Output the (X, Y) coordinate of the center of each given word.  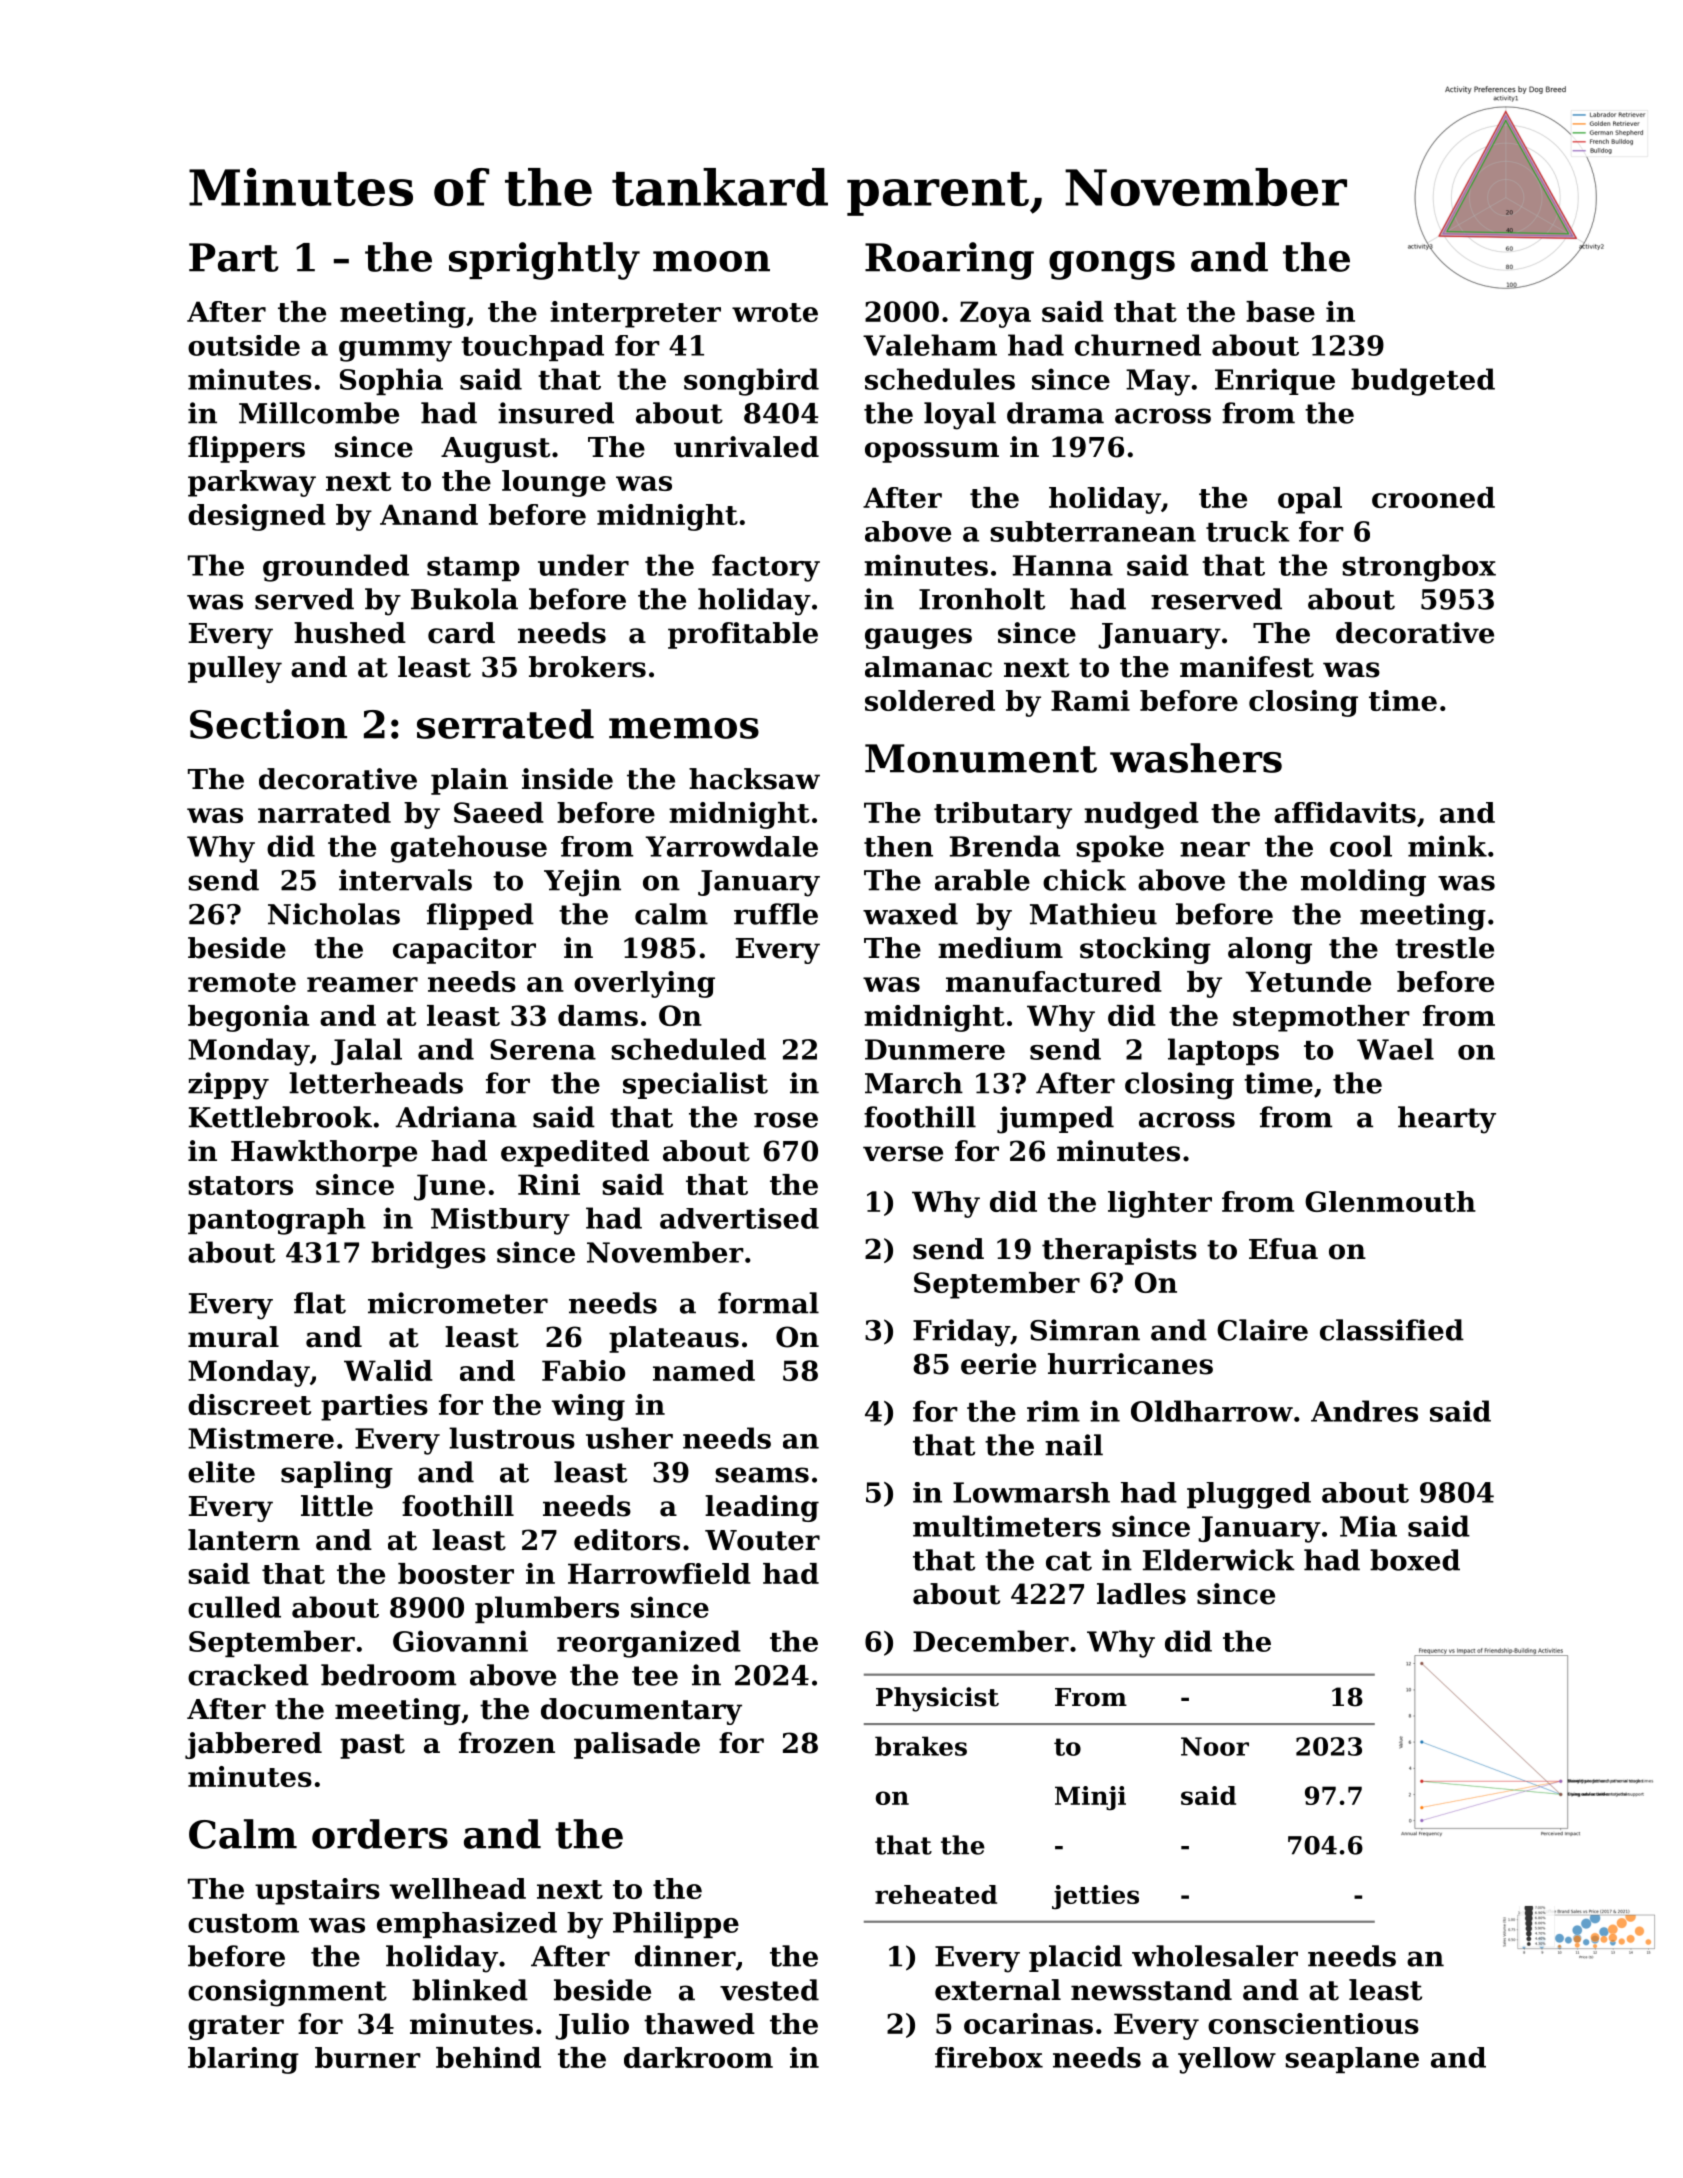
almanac (928, 667)
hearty (1447, 1120)
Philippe (676, 1925)
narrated (324, 812)
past (372, 1746)
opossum (932, 452)
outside (244, 345)
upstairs (317, 1891)
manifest (1247, 667)
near (1215, 849)
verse (903, 1154)
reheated (936, 1894)
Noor (1215, 1746)
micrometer (458, 1303)
